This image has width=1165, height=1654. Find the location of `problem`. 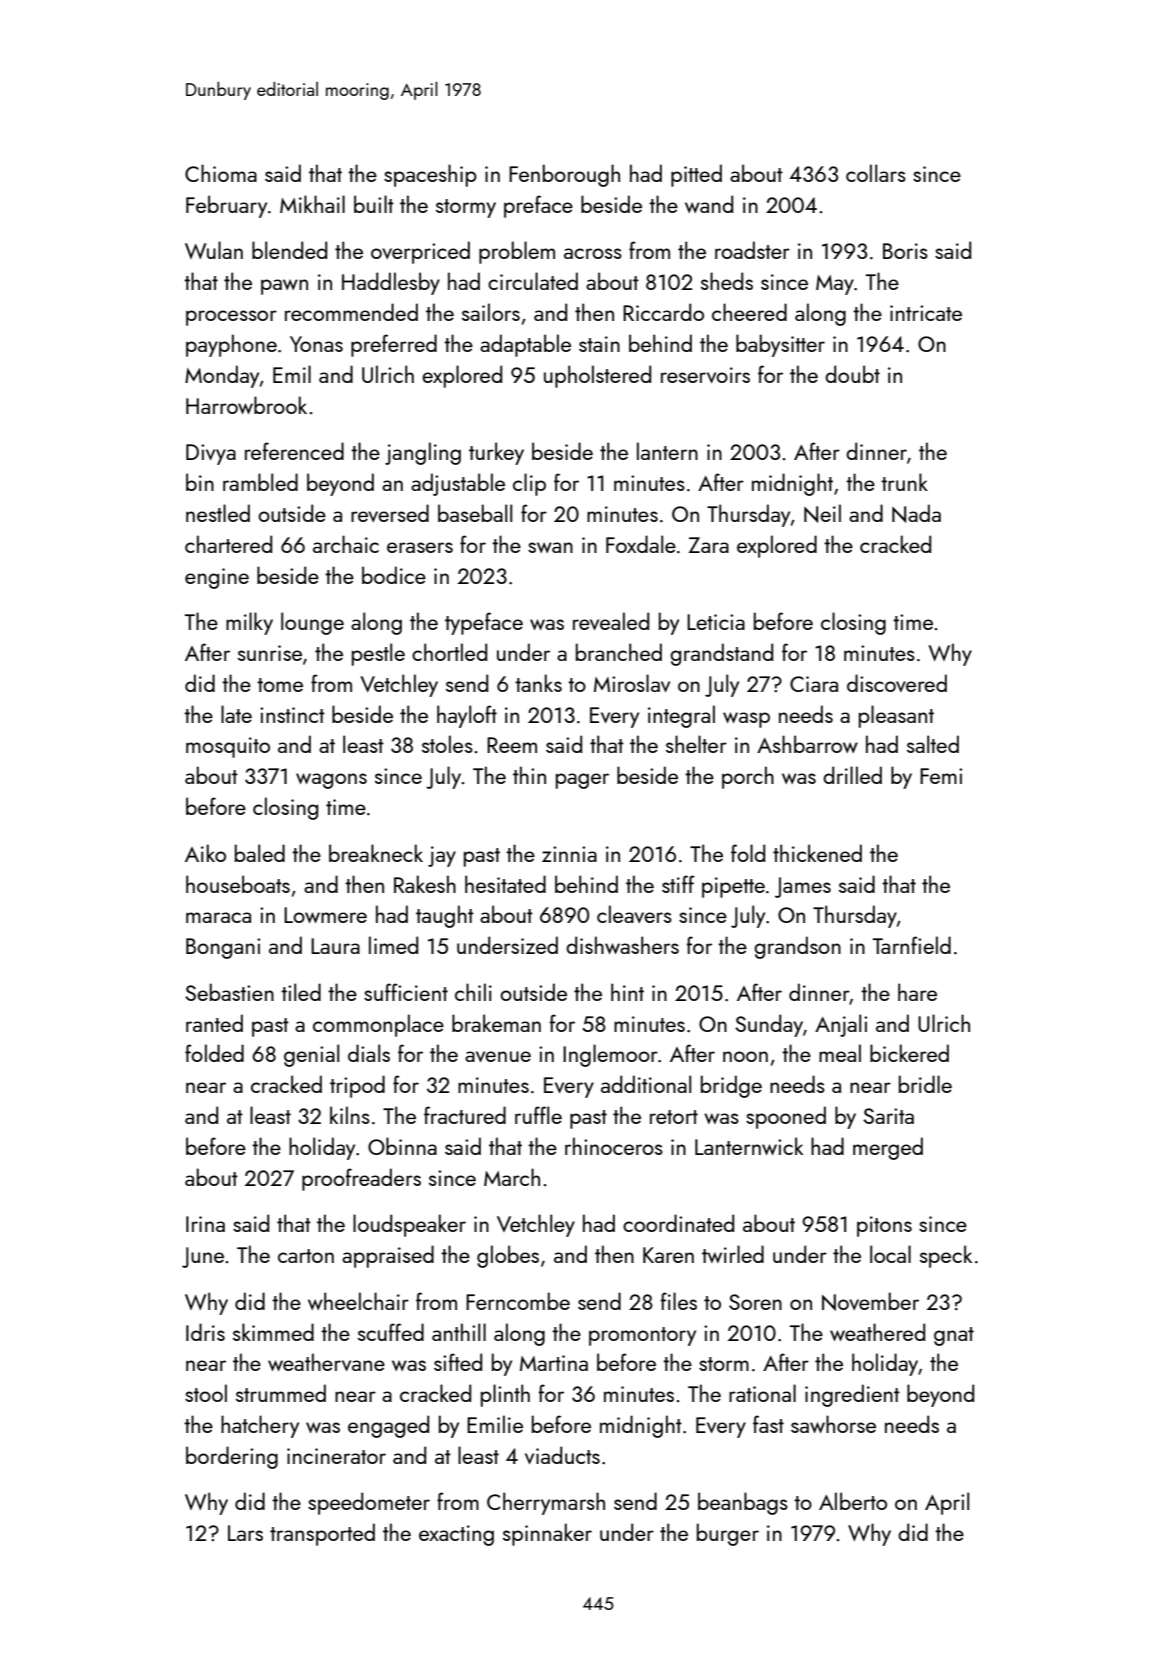

problem is located at coordinates (517, 252).
